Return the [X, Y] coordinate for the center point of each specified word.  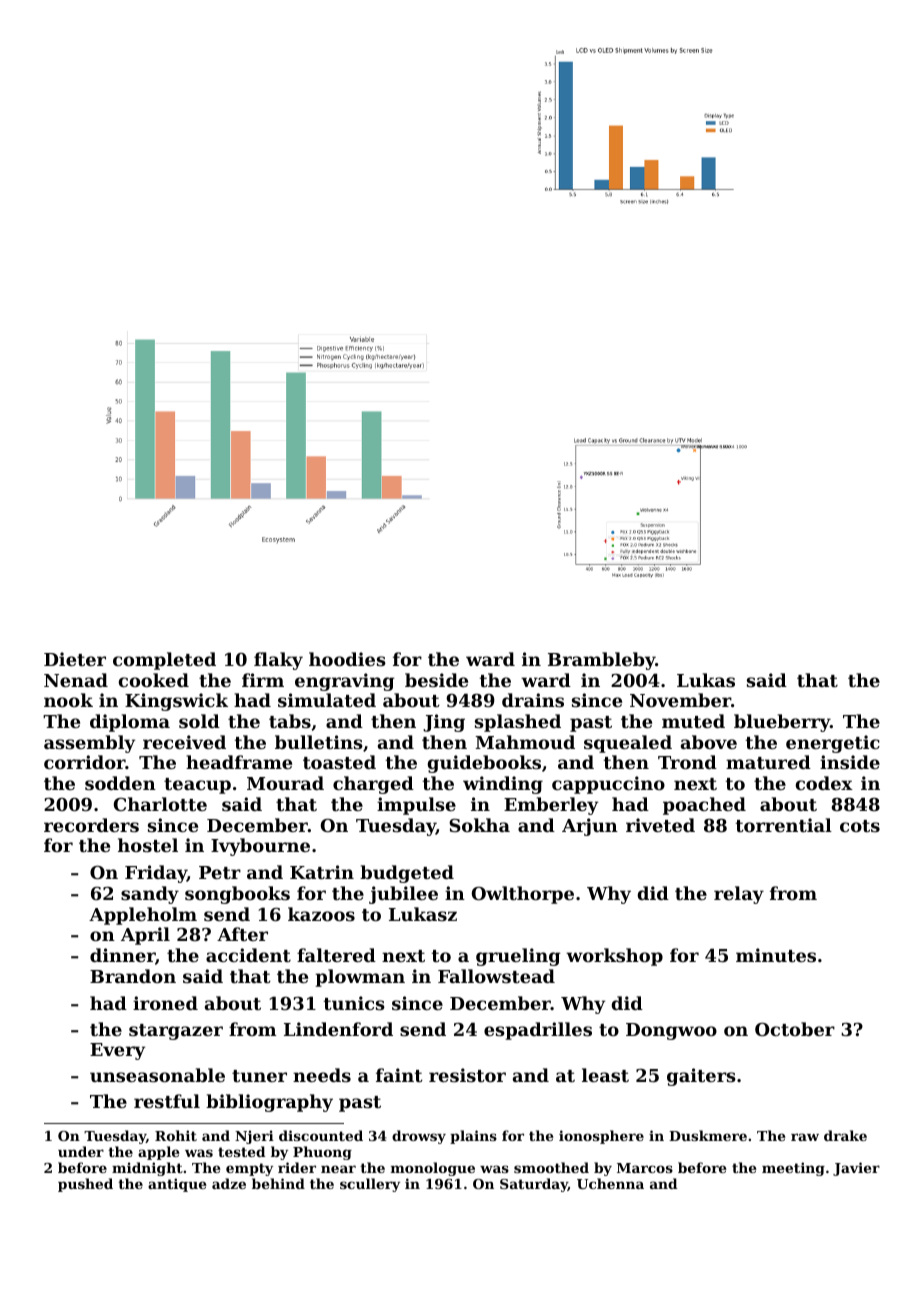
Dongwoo [671, 1031]
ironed [165, 1003]
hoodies [347, 659]
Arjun [590, 827]
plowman [360, 978]
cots [860, 826]
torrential [784, 825]
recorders [91, 825]
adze [229, 1183]
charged [373, 785]
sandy [150, 895]
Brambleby [601, 661]
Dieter [75, 659]
